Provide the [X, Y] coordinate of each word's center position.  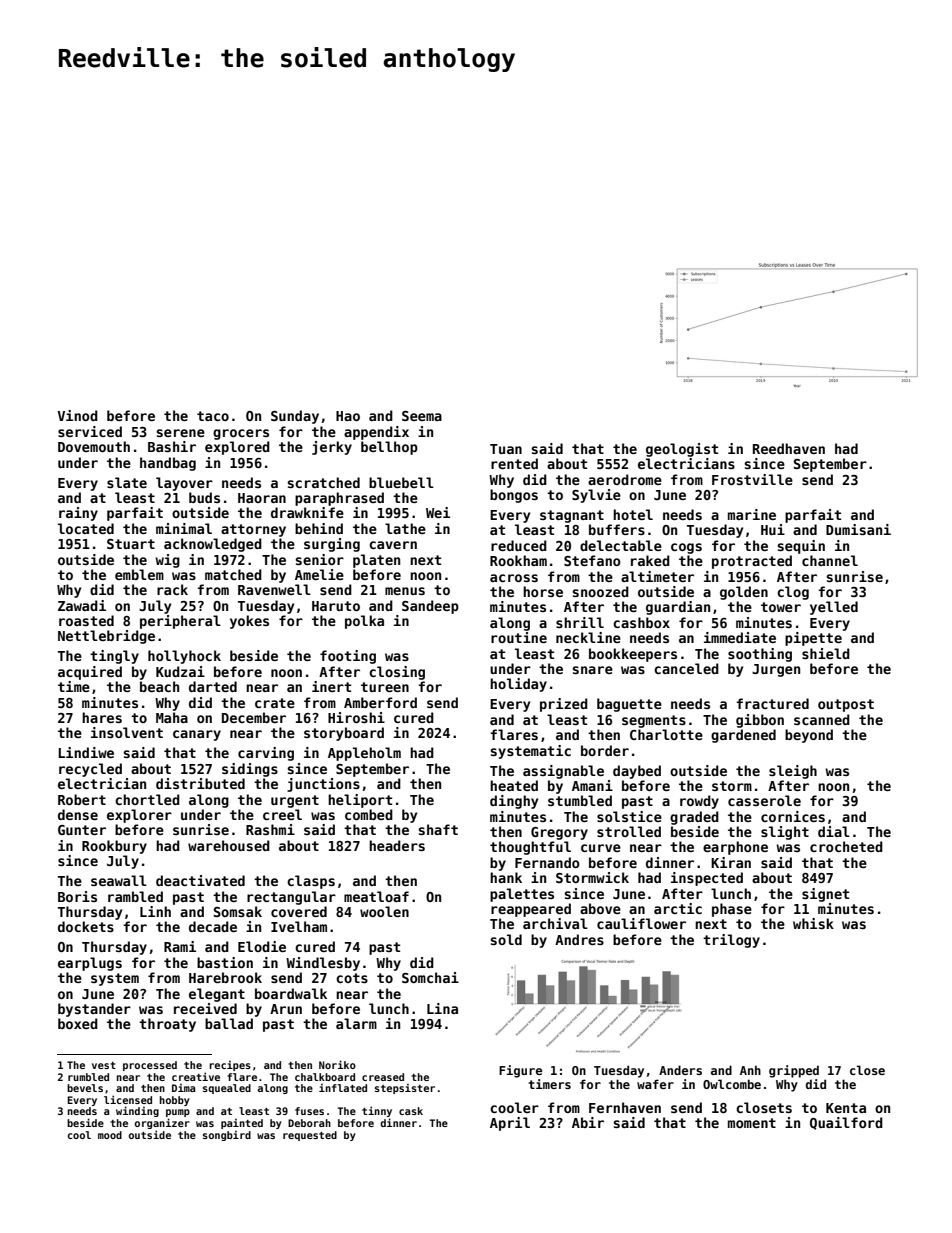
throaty [167, 1025]
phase [732, 910]
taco [213, 416]
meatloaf [376, 896]
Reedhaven [789, 448]
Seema [422, 416]
